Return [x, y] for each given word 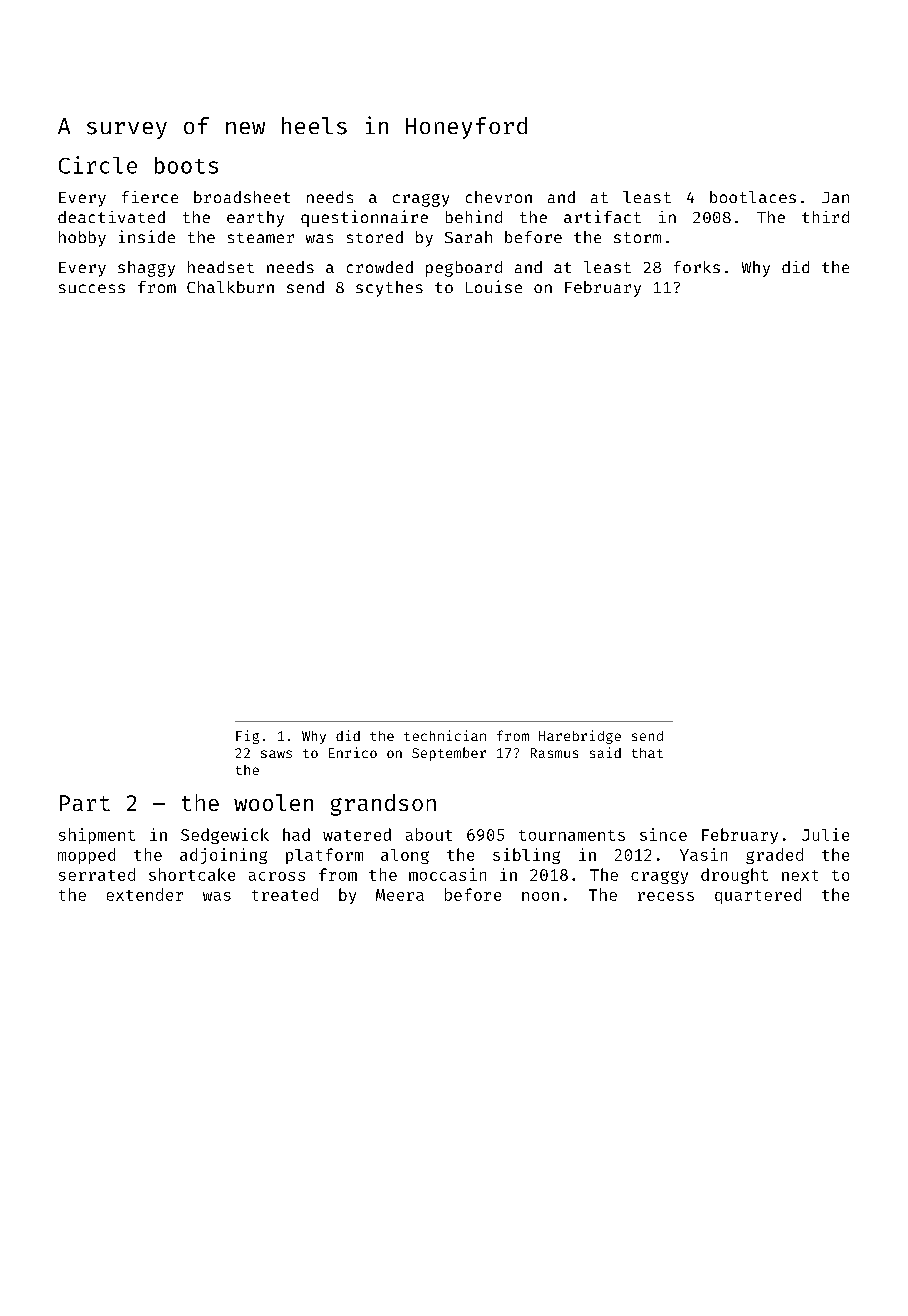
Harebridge [580, 737]
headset [221, 267]
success [92, 288]
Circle [98, 165]
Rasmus [554, 753]
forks [697, 267]
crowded [380, 267]
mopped [86, 856]
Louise [494, 286]
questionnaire [364, 218]
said [605, 752]
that [647, 753]
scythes [389, 289]
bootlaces [753, 197]
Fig [247, 737]
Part [85, 803]
